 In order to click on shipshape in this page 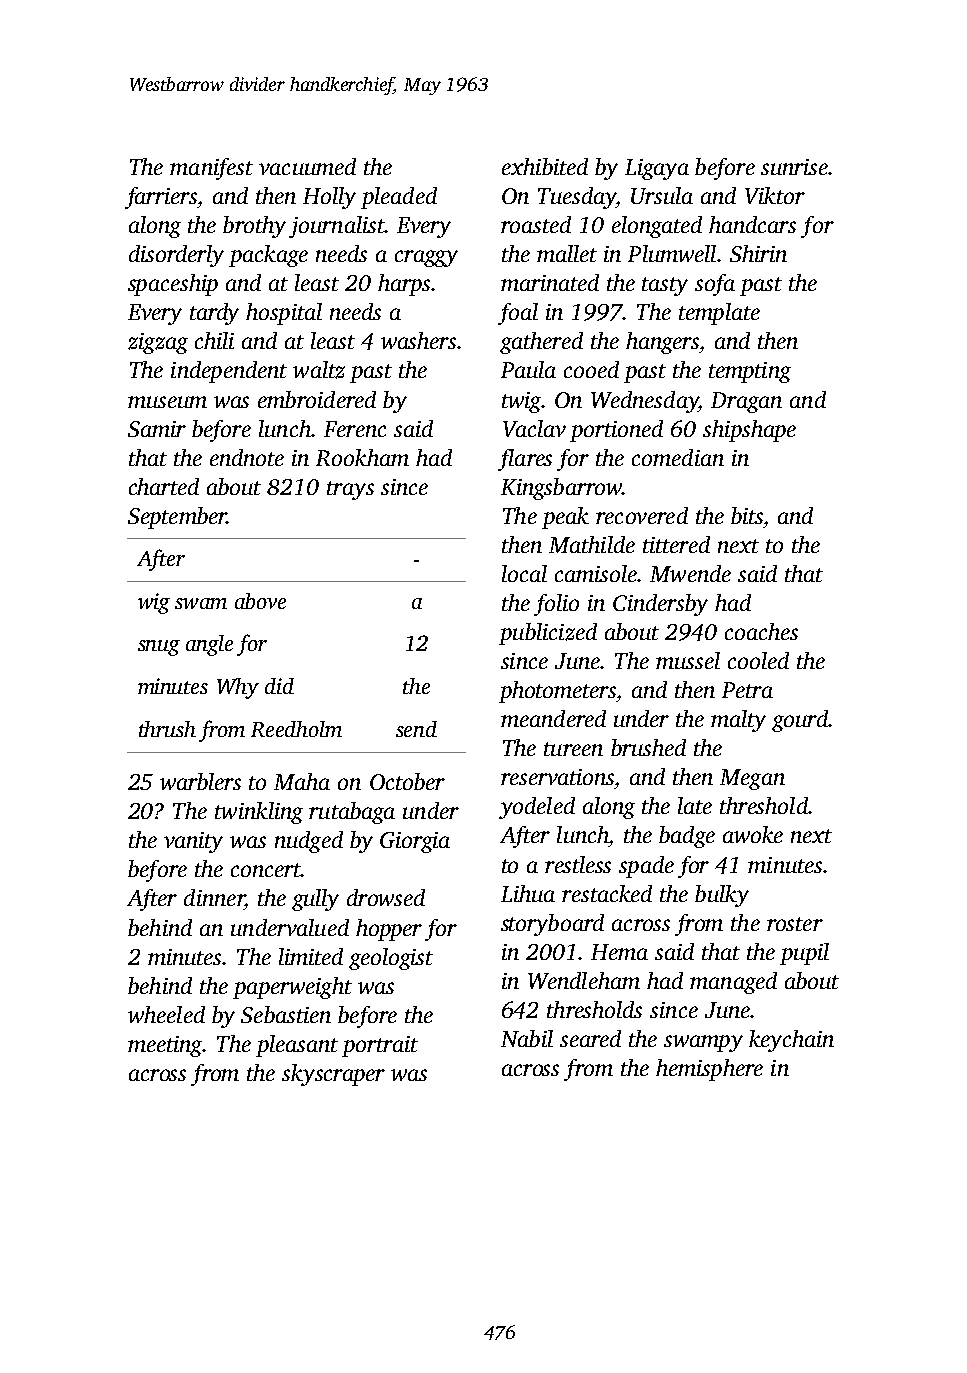, I will do `click(749, 431)`.
